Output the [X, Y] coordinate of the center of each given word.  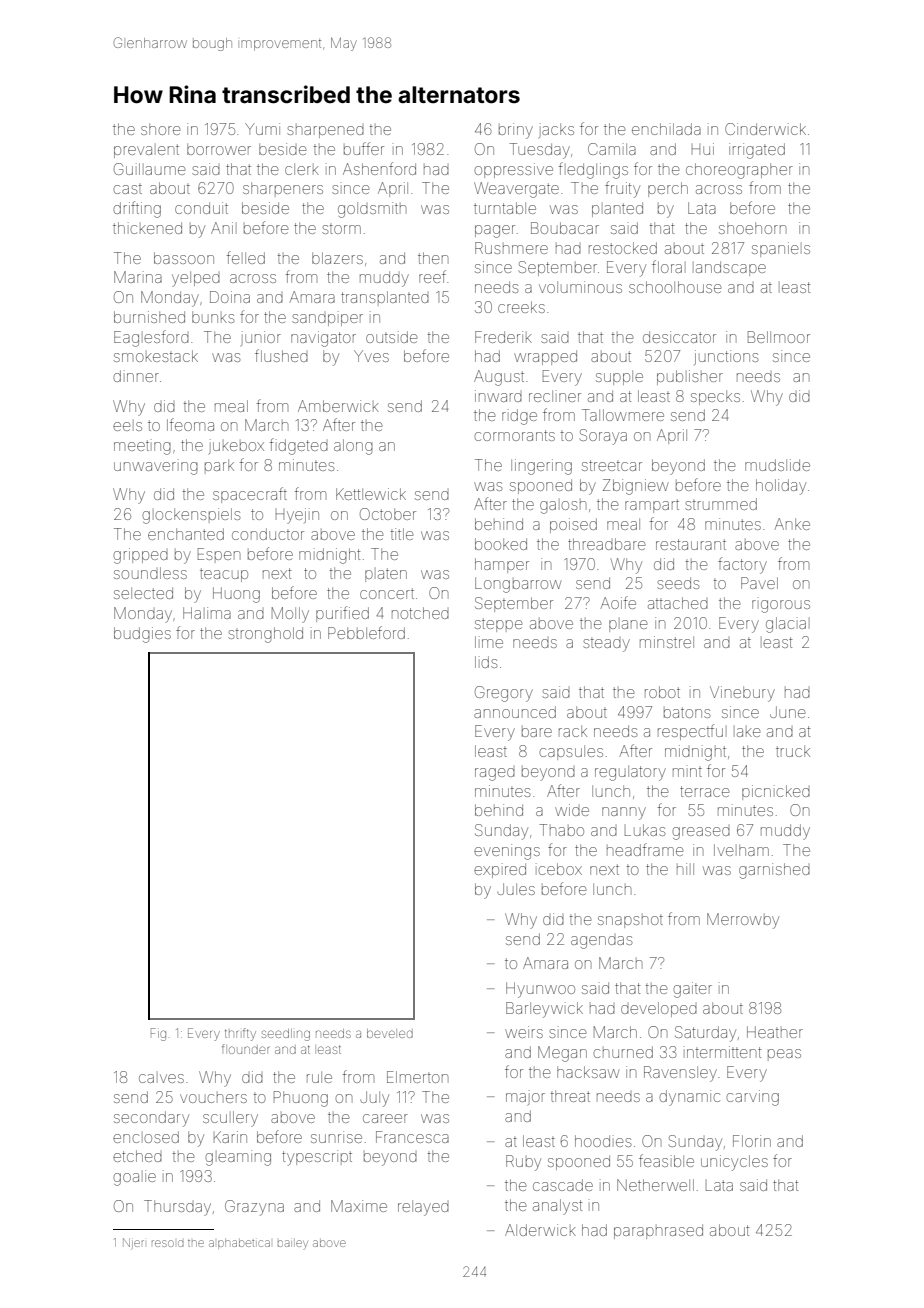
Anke [792, 524]
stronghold [265, 635]
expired [500, 870]
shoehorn [752, 228]
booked [501, 544]
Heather [775, 1032]
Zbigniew [635, 487]
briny [516, 131]
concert [387, 593]
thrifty [240, 1034]
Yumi [262, 129]
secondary [151, 1119]
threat [570, 1096]
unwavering [156, 467]
